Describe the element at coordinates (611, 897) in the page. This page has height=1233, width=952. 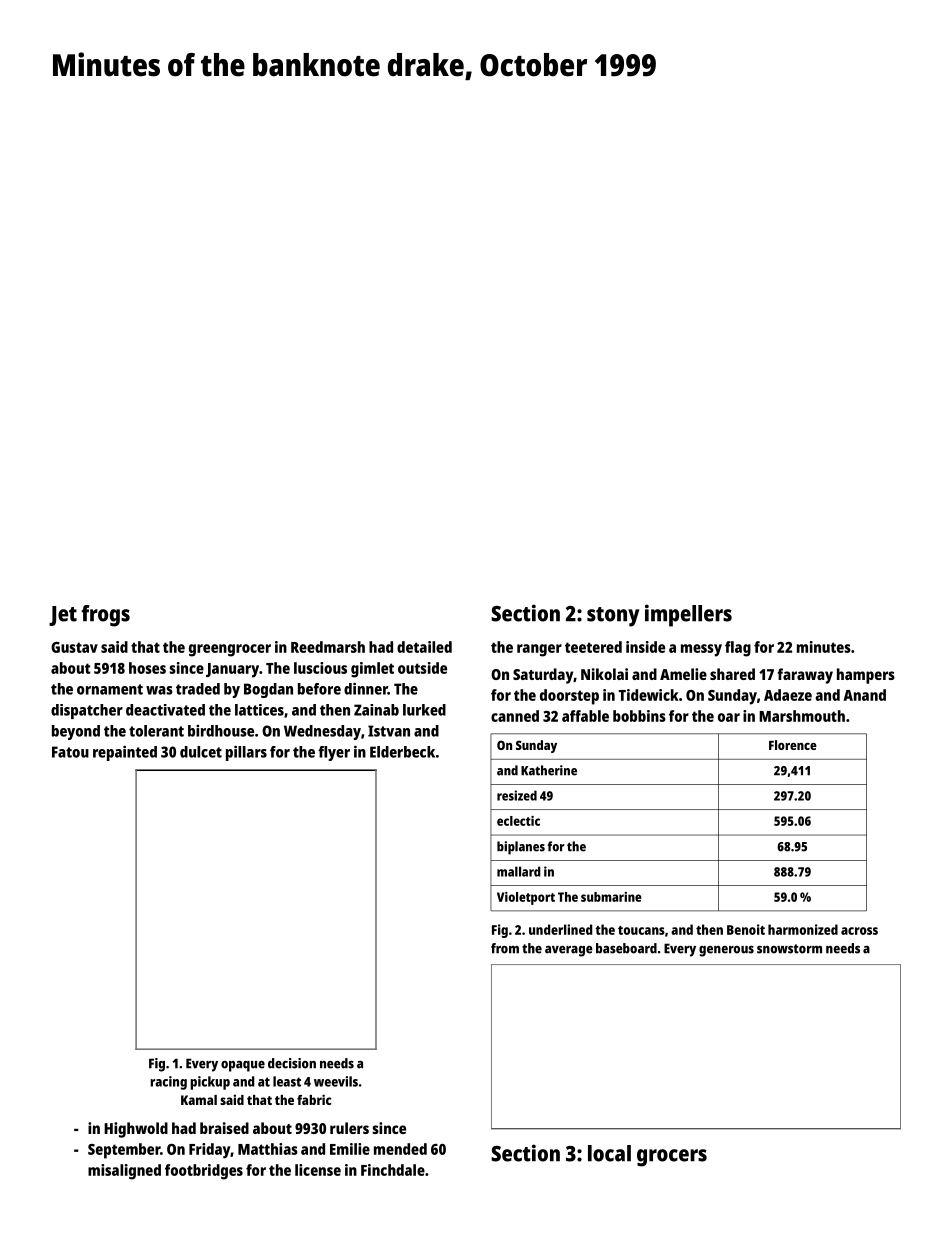
I see `submarine` at that location.
